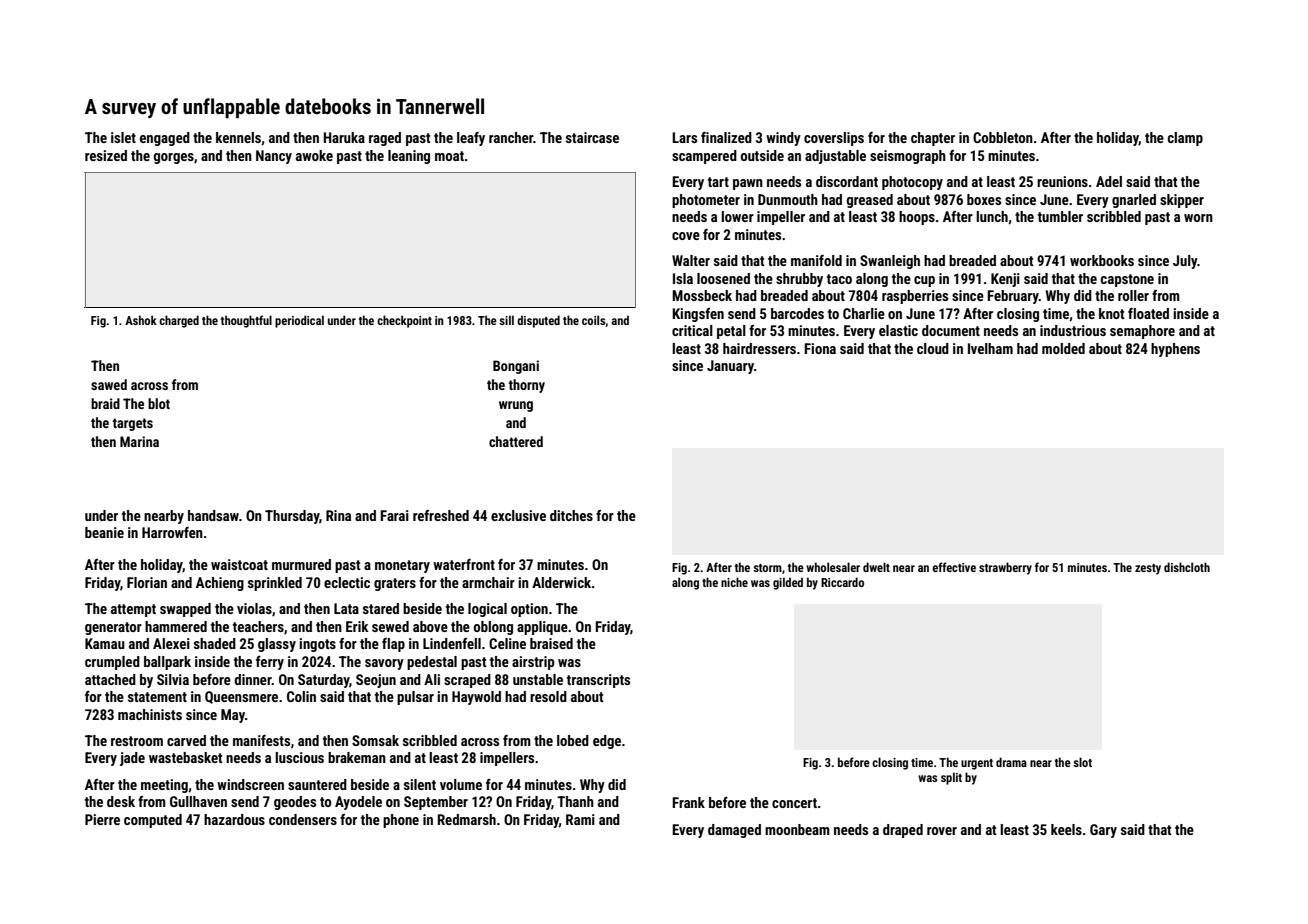 The height and width of the page is (924, 1308). What do you see at coordinates (767, 568) in the page?
I see `storm` at bounding box center [767, 568].
